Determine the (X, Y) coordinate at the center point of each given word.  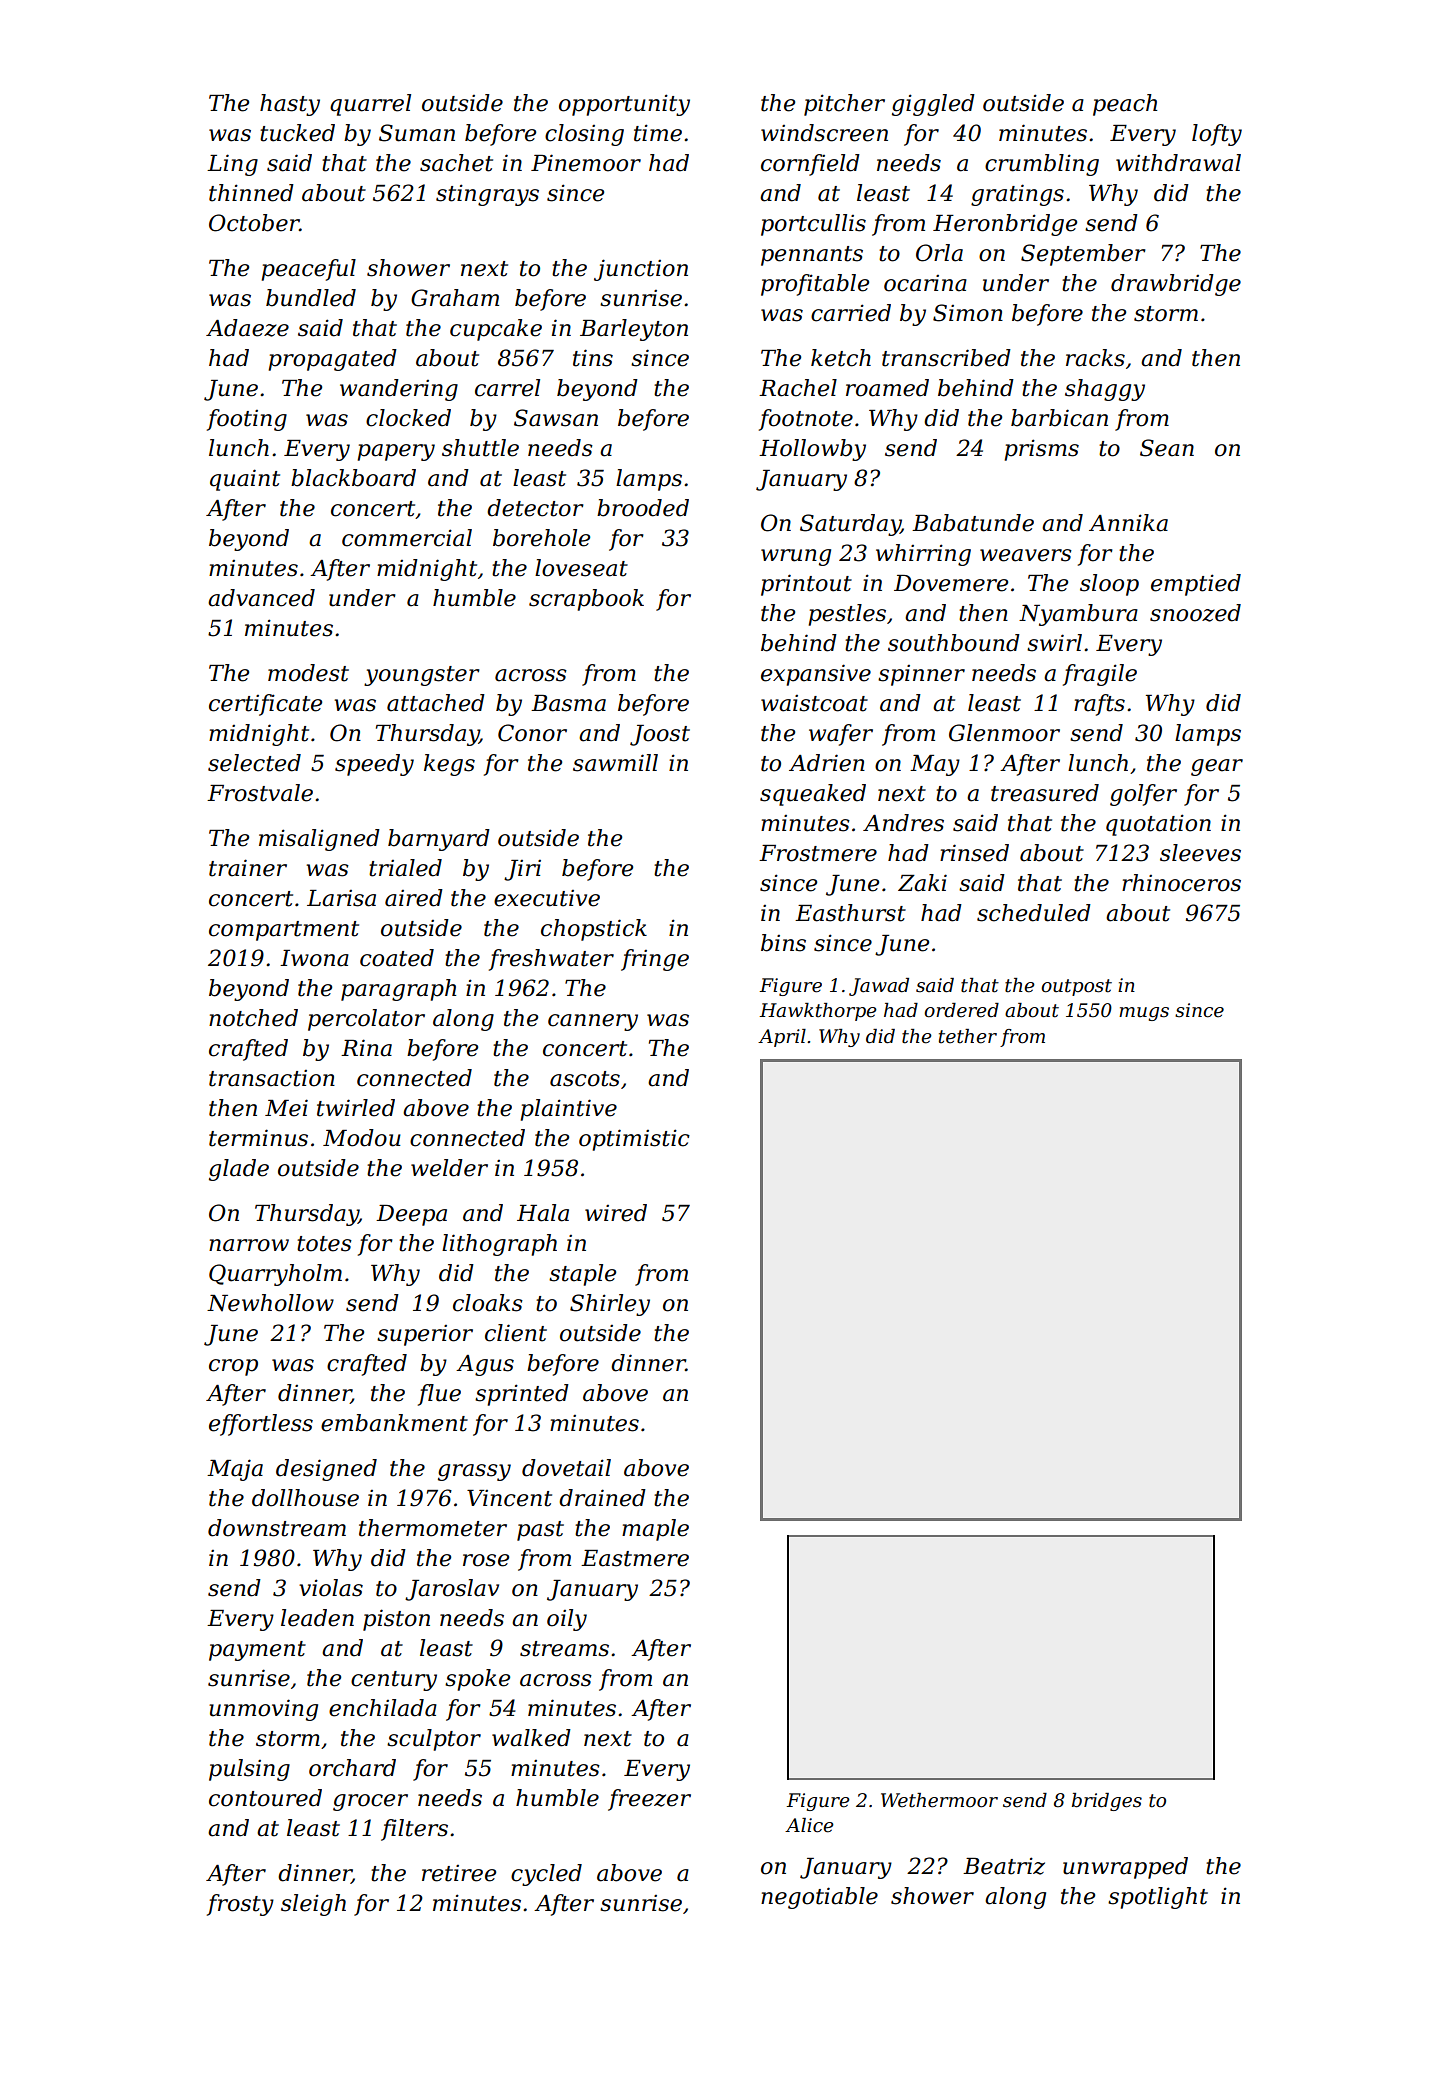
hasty (290, 105)
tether (968, 1036)
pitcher (844, 105)
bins (783, 943)
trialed (405, 868)
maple (655, 1530)
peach (1125, 105)
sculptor (434, 1740)
